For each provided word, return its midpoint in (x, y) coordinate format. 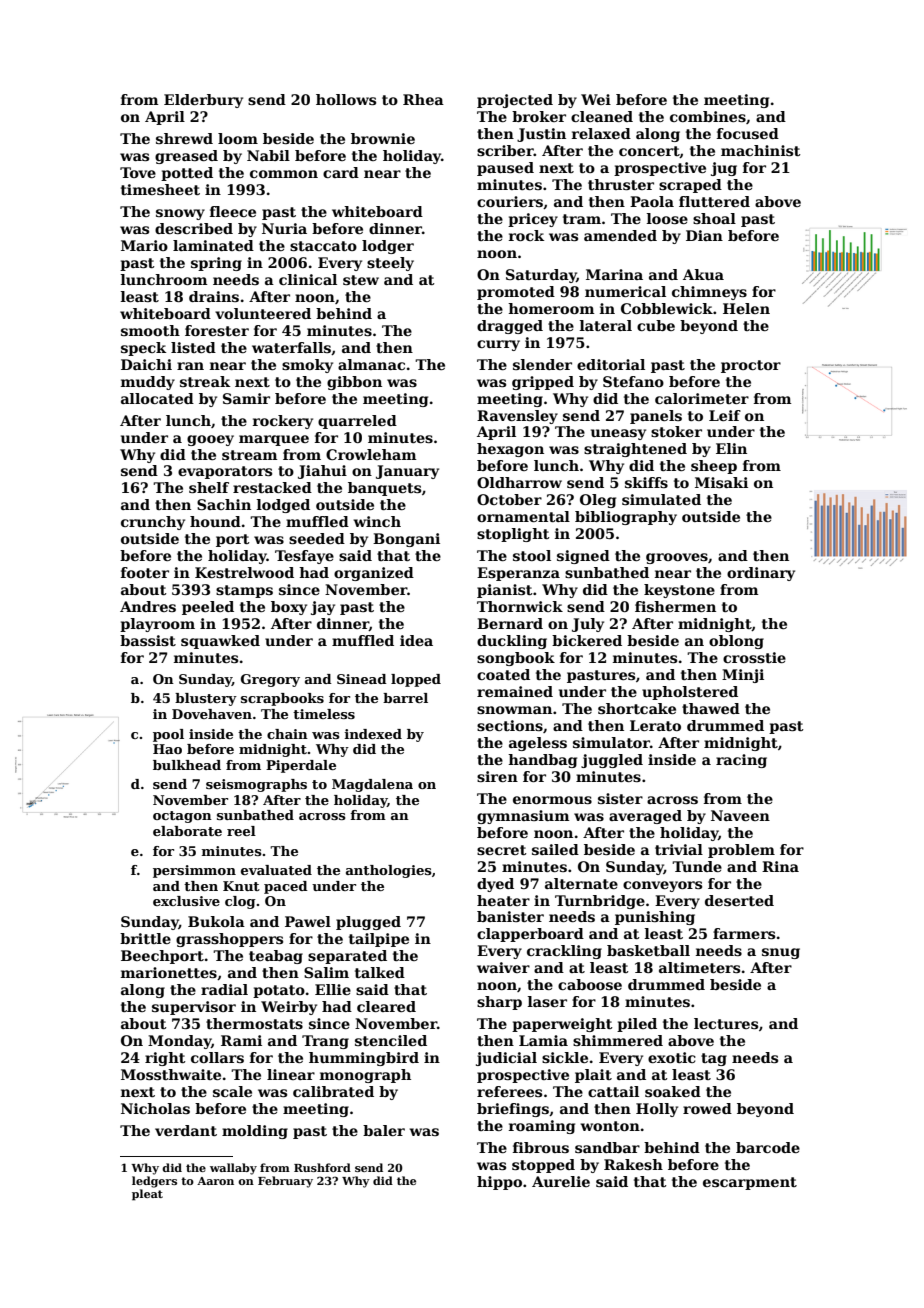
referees (509, 1091)
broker (539, 116)
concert (649, 152)
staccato (323, 246)
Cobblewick (667, 308)
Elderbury (203, 101)
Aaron (215, 1181)
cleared (386, 1006)
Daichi (146, 364)
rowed (707, 1108)
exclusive (186, 901)
